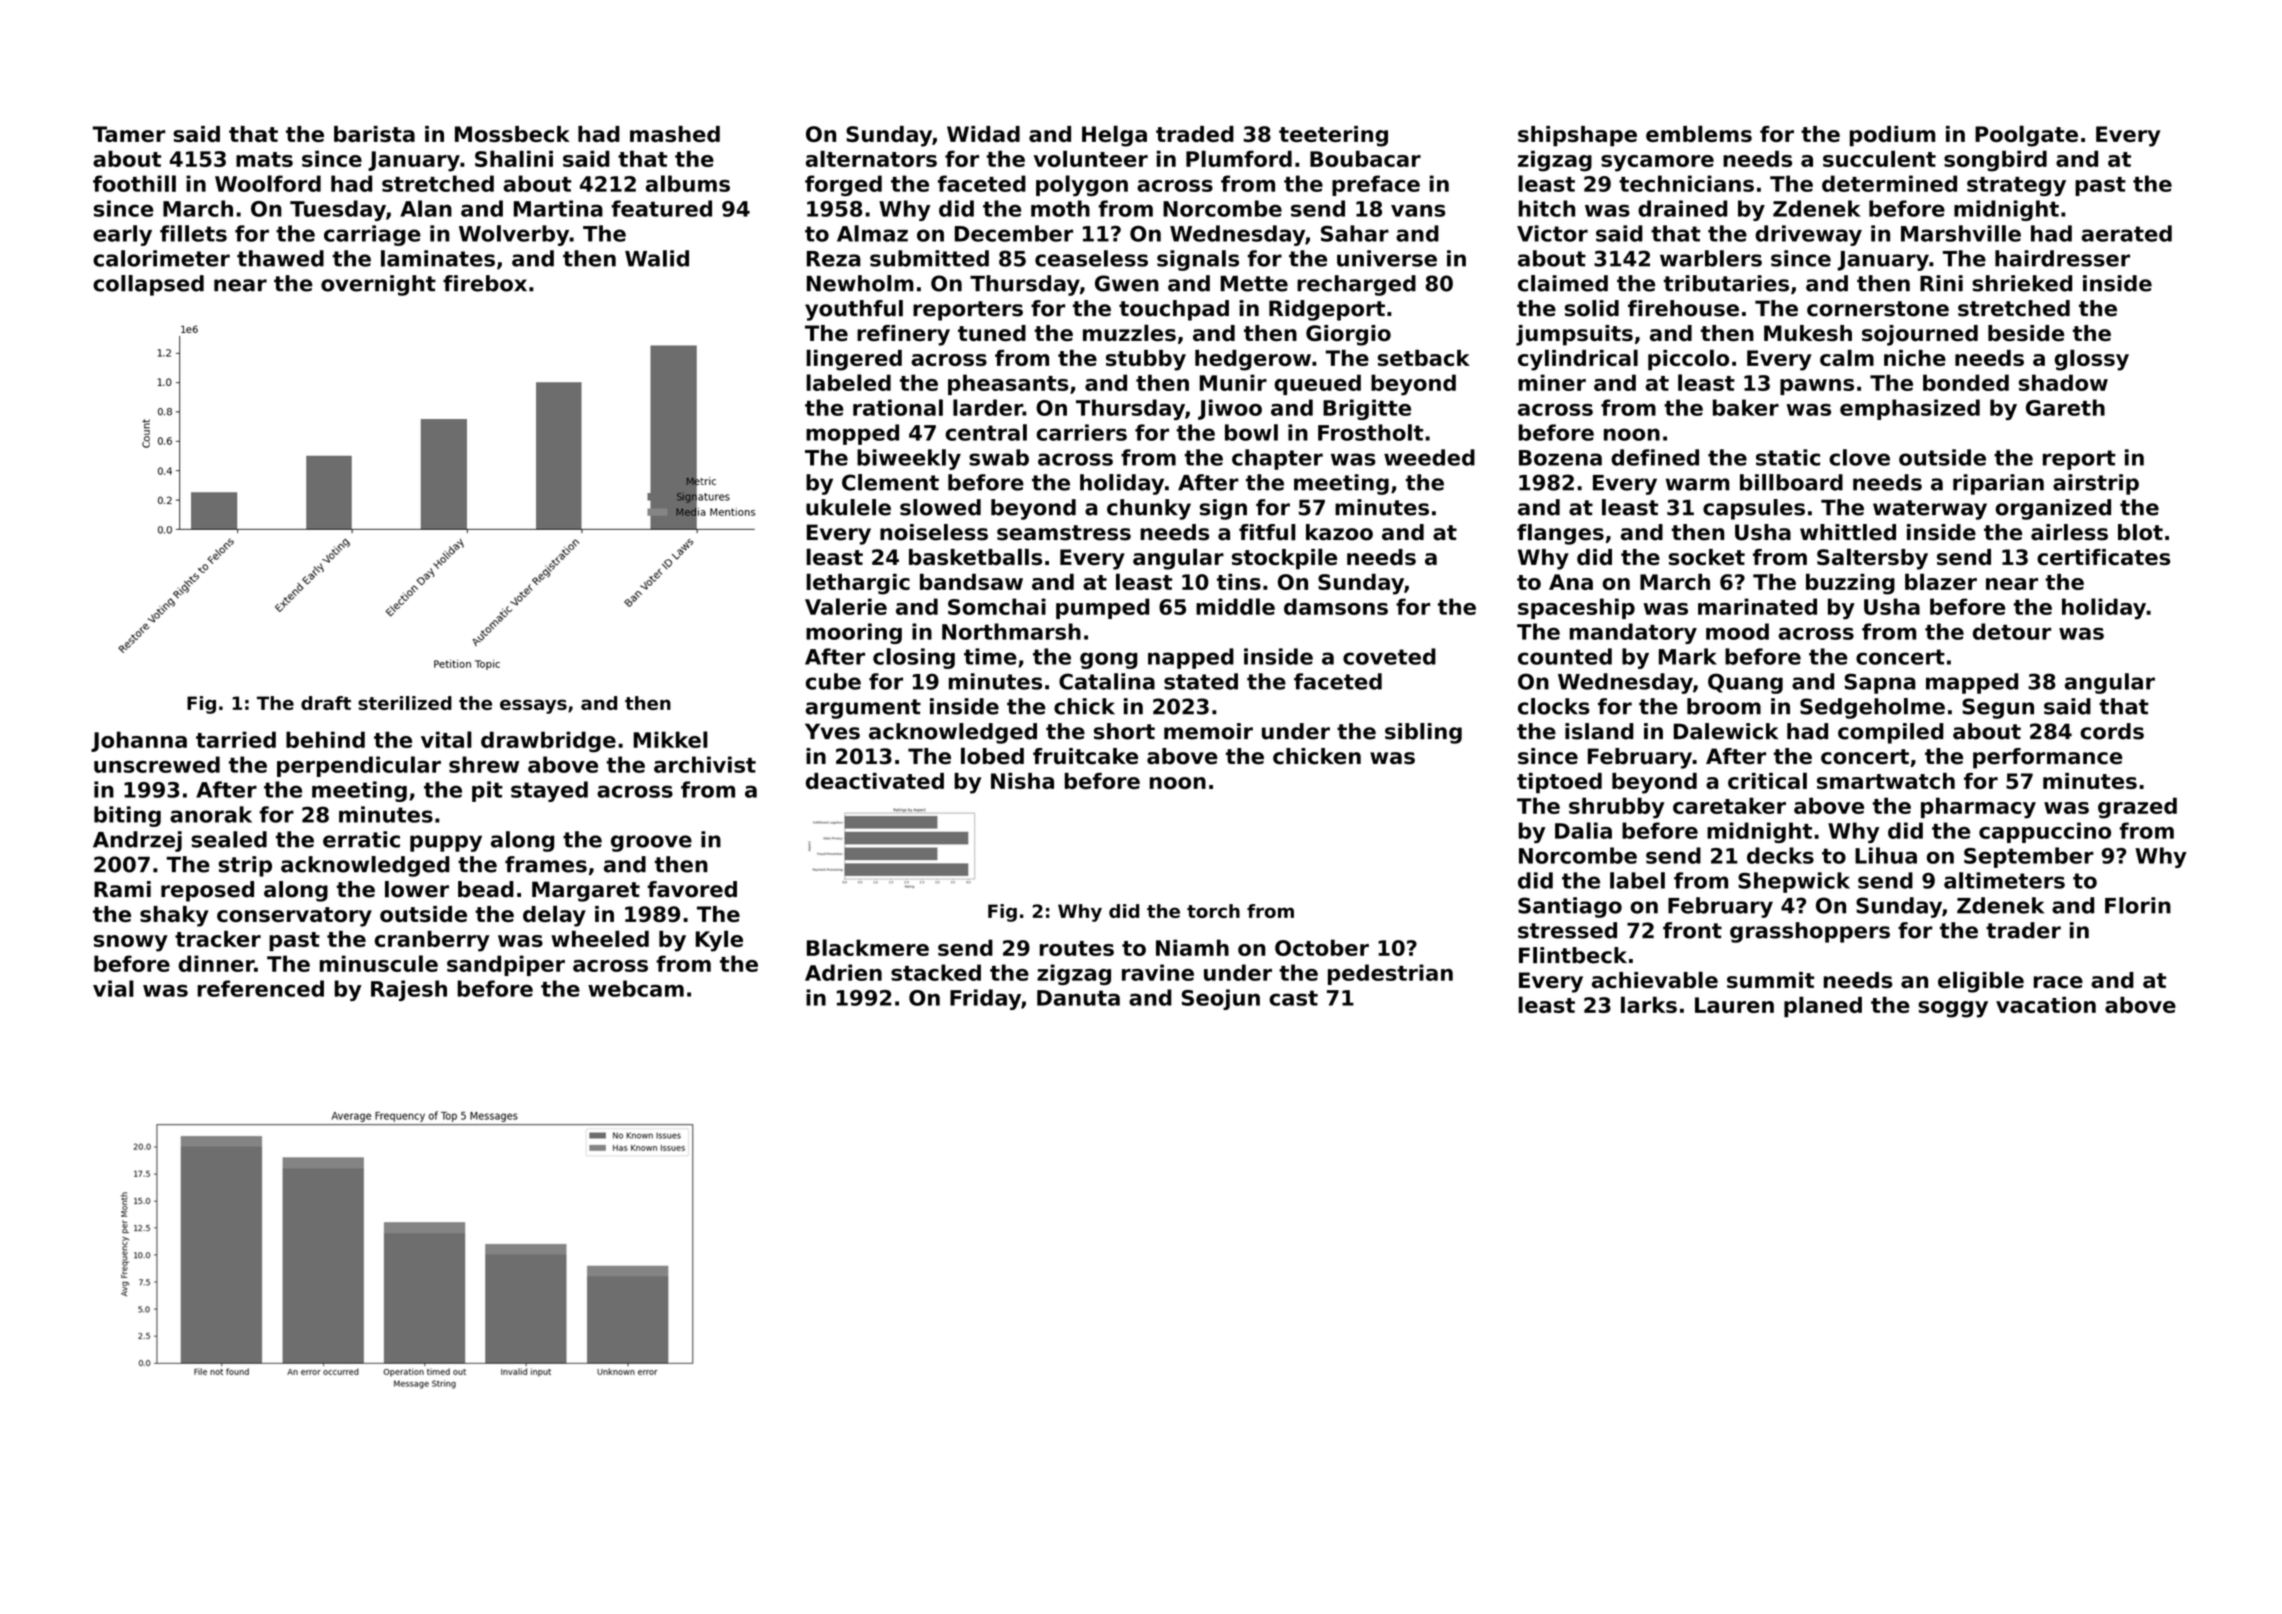  What do you see at coordinates (1336, 606) in the screenshot?
I see `damsons` at bounding box center [1336, 606].
